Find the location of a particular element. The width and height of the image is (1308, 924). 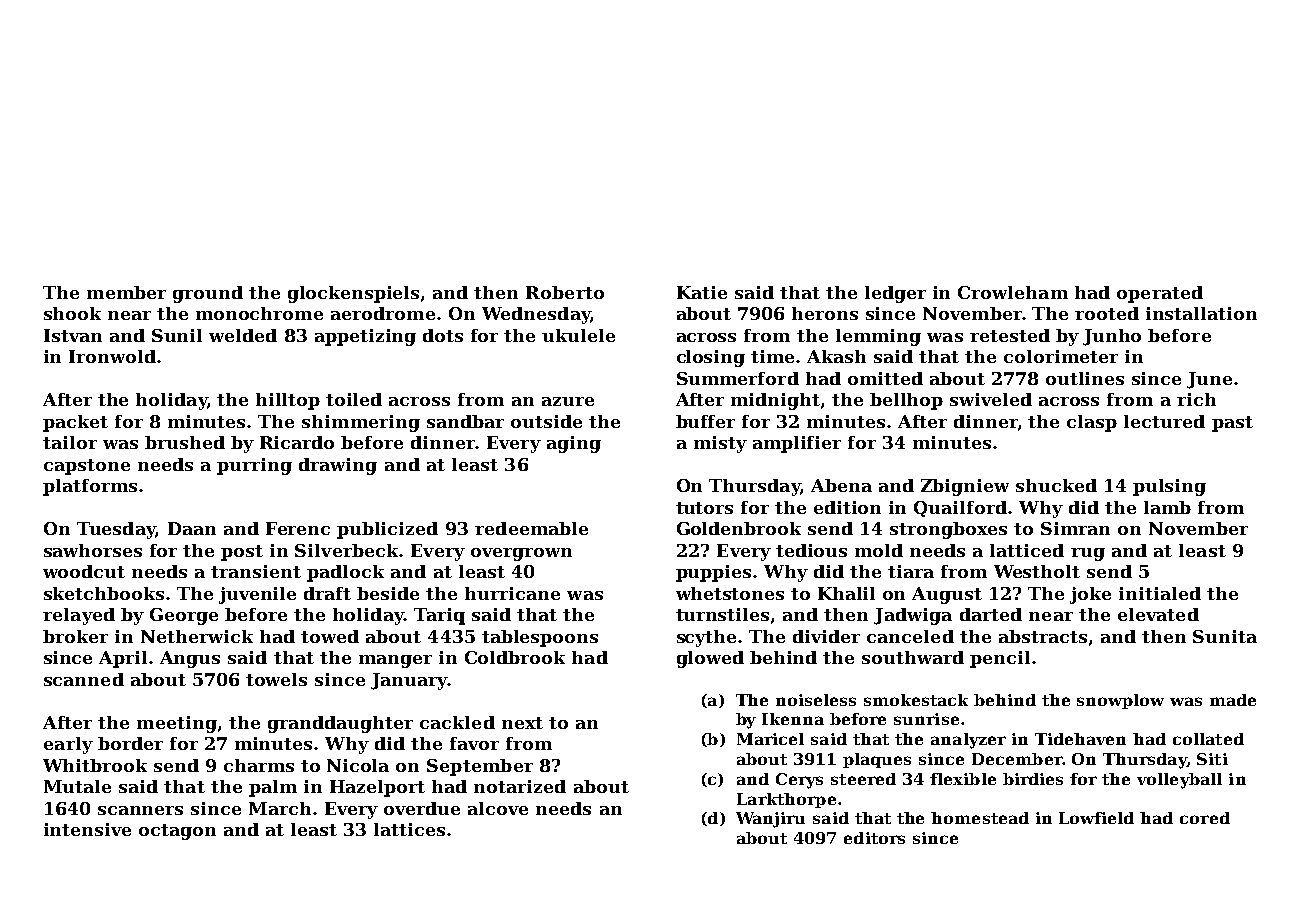

outlines is located at coordinates (1085, 378).
